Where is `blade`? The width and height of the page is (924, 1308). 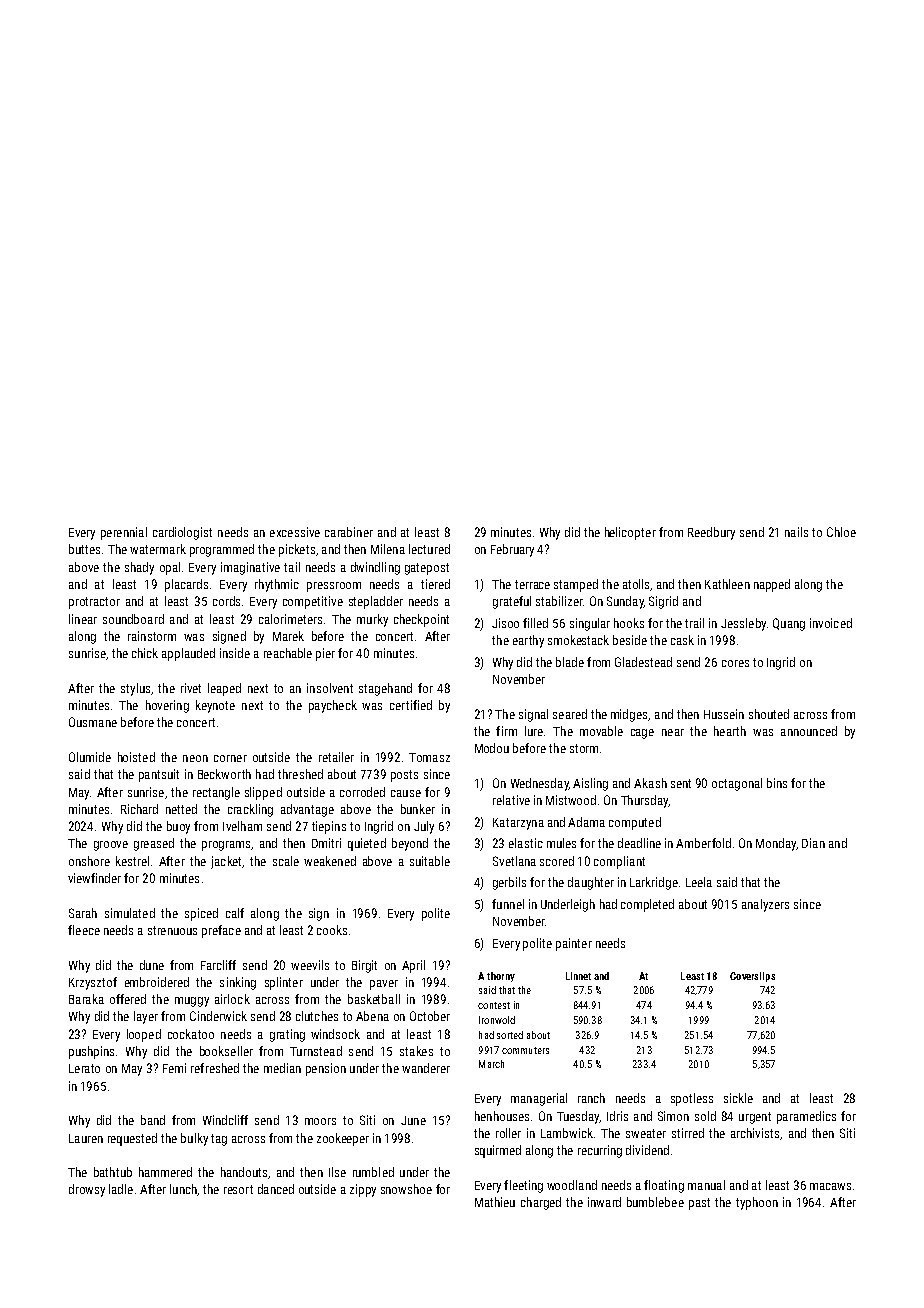 blade is located at coordinates (570, 662).
